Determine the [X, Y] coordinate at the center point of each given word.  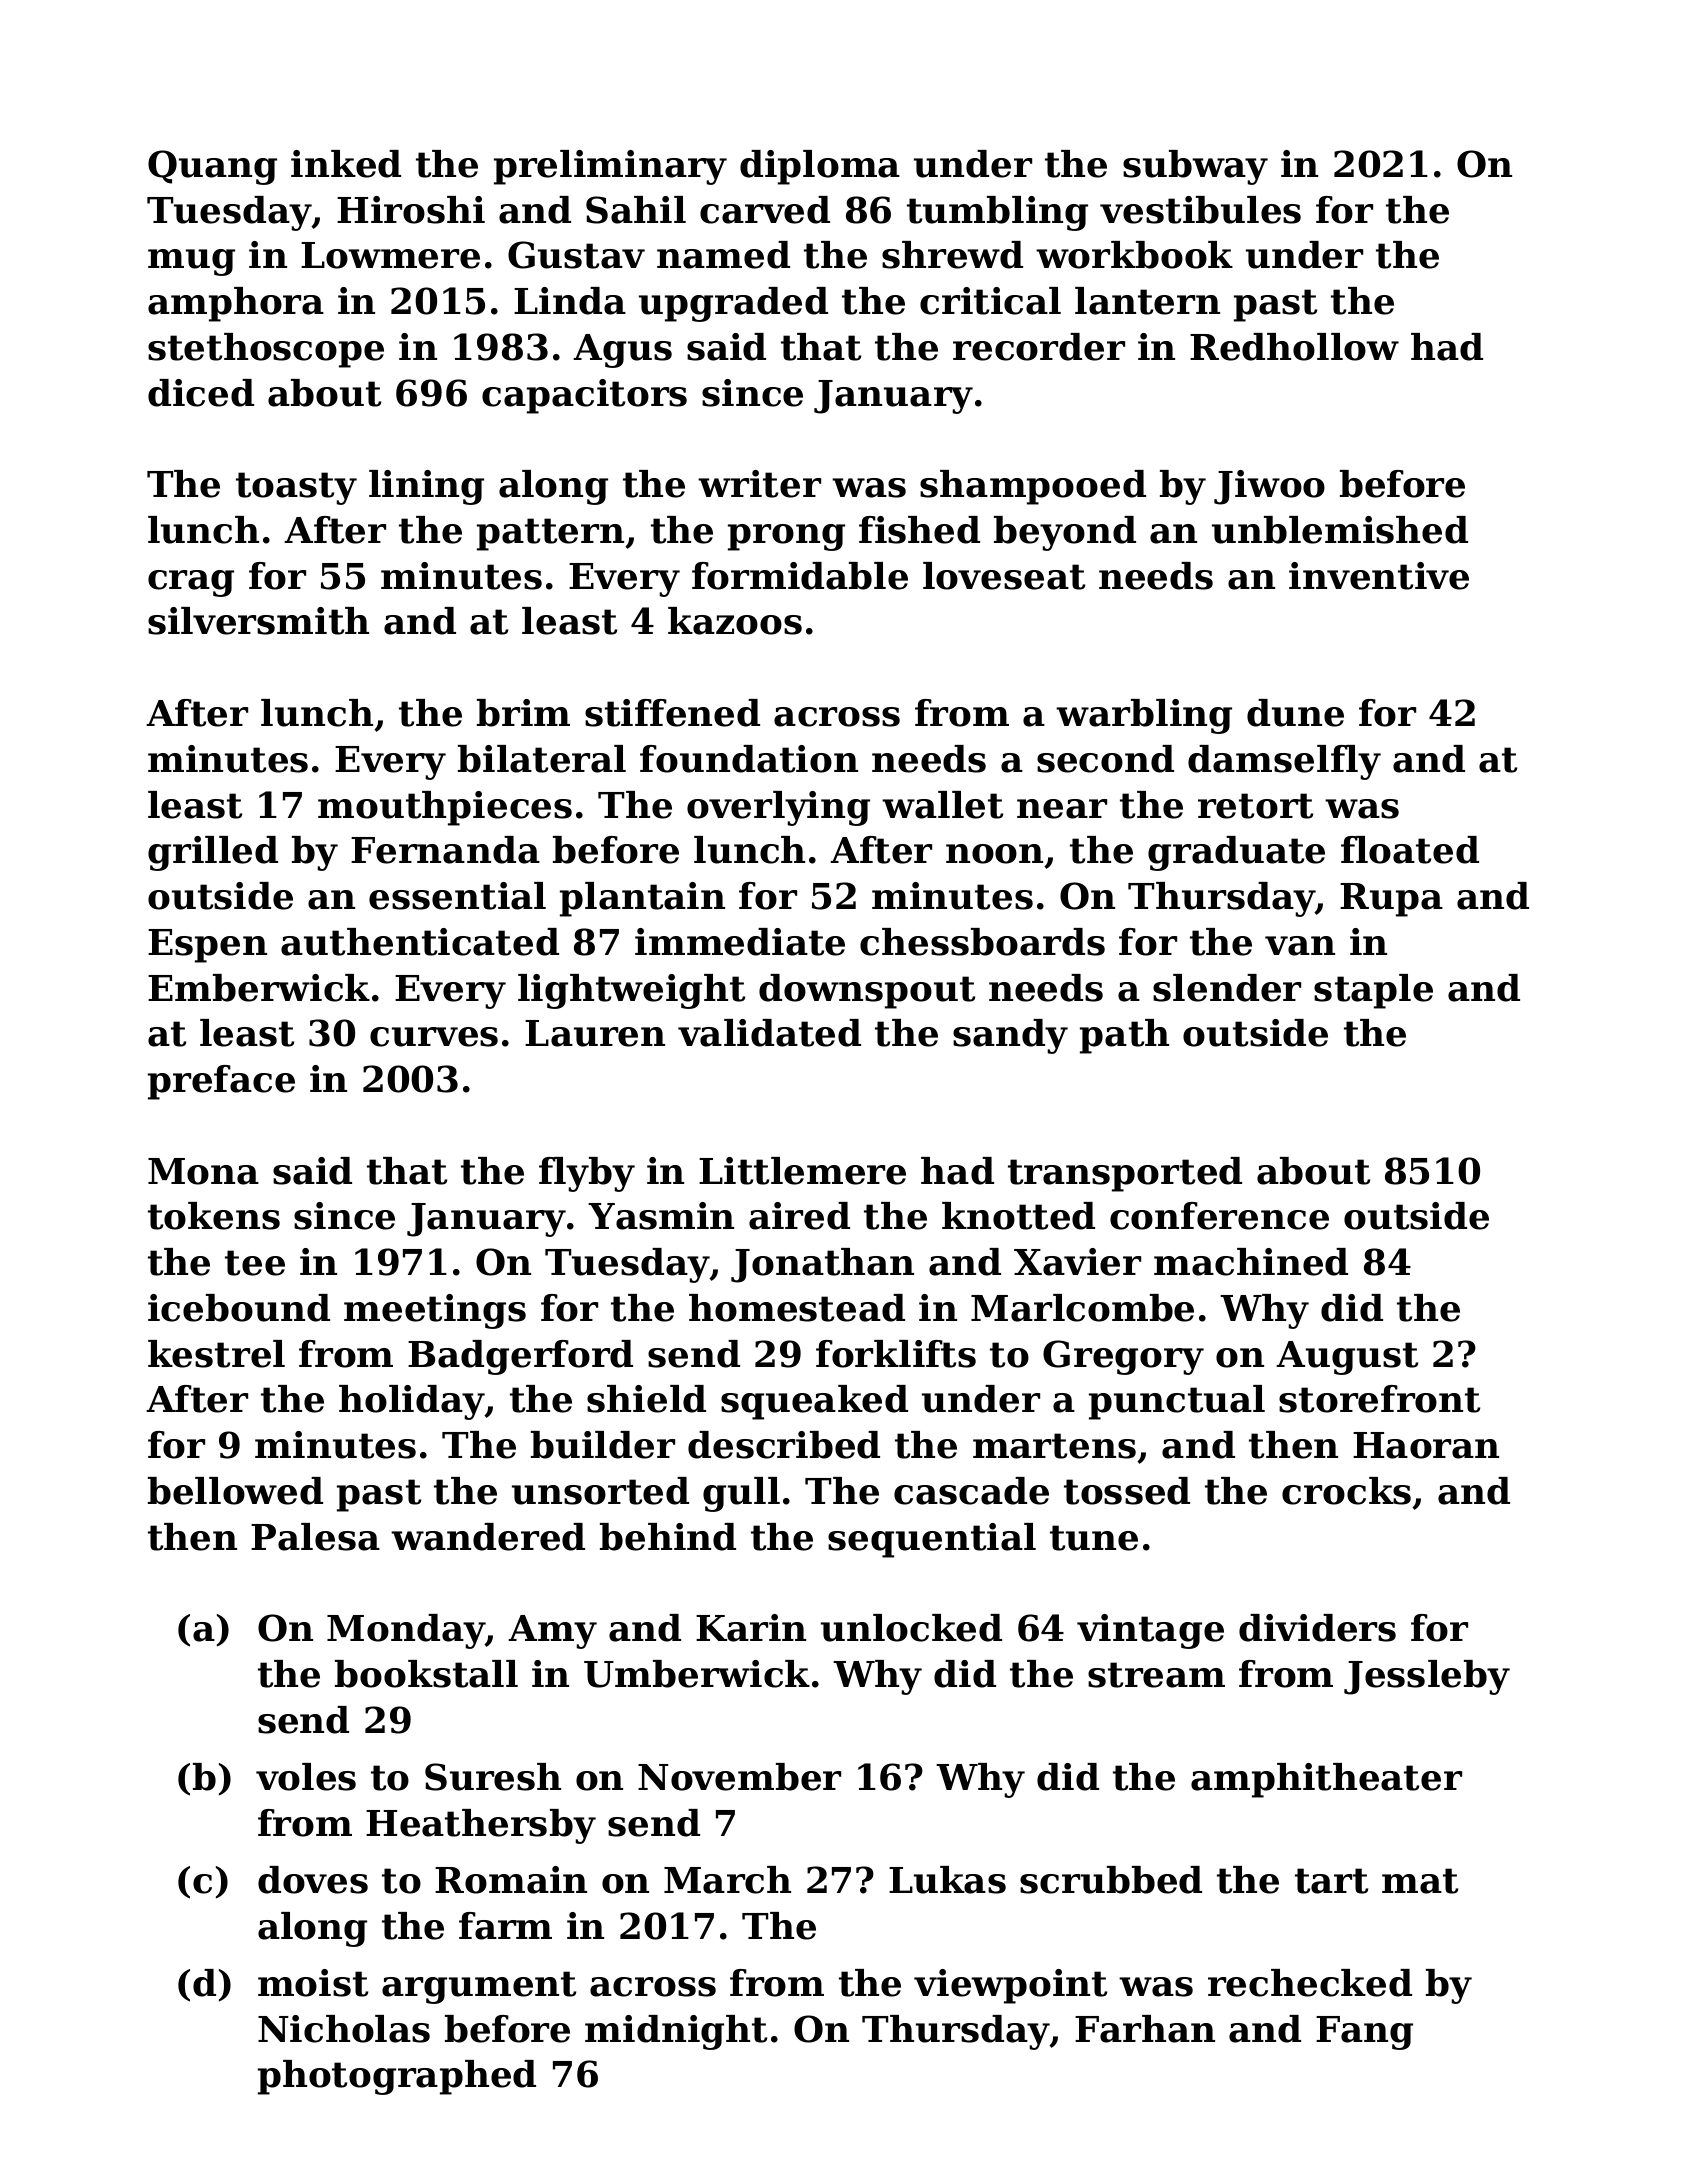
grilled [213, 853]
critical [990, 301]
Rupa [1391, 900]
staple [1373, 991]
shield [646, 1399]
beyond [1065, 533]
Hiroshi [411, 210]
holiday [412, 1402]
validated [769, 1033]
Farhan [1145, 2029]
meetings [435, 1311]
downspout [867, 991]
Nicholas [344, 2029]
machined [1251, 1262]
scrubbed [1111, 1880]
